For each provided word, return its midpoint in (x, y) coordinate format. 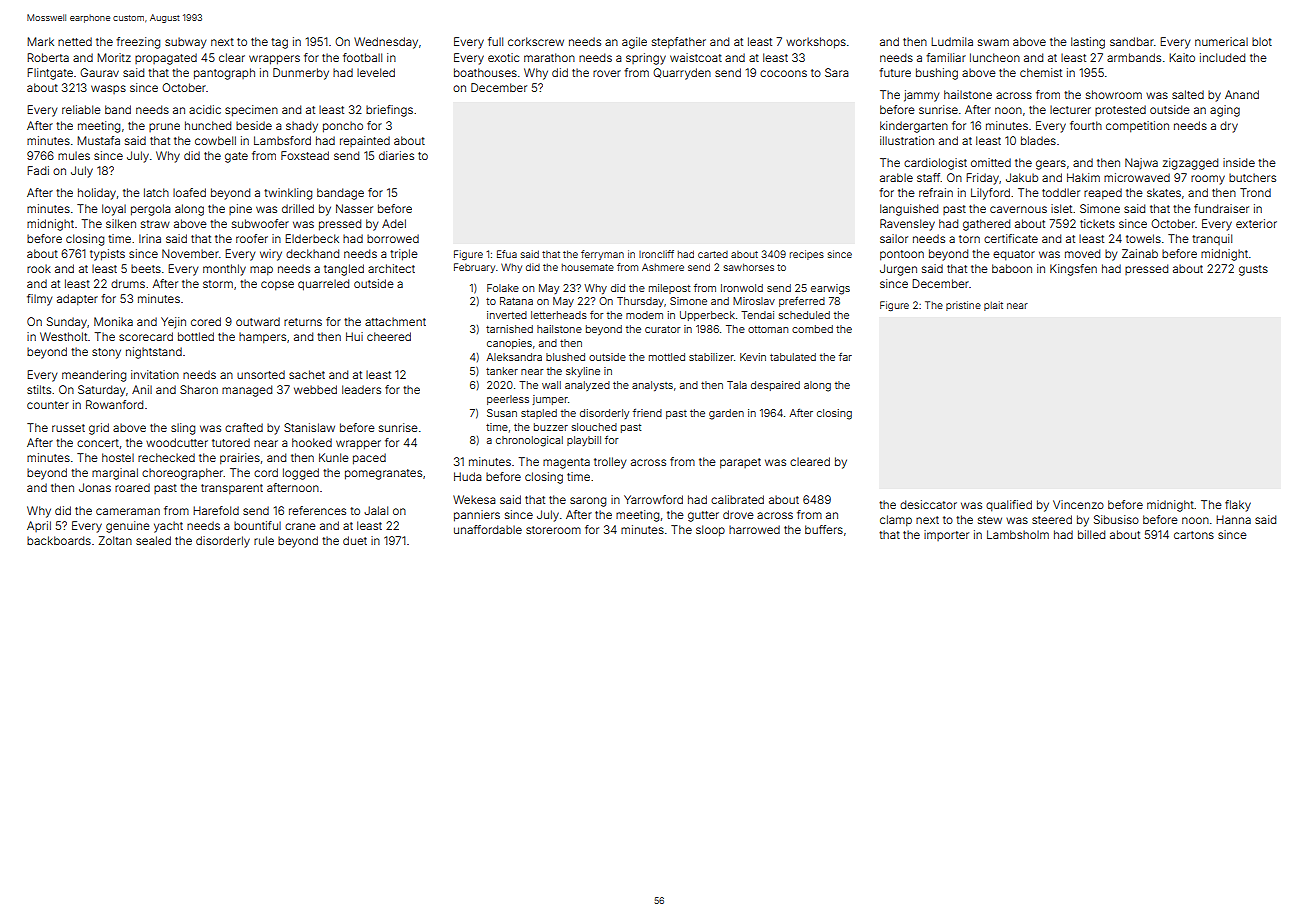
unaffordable (488, 529)
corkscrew (536, 41)
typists (107, 255)
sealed (153, 540)
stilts (39, 389)
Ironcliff (656, 254)
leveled (376, 72)
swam (993, 42)
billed (1091, 534)
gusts (1253, 270)
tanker (502, 371)
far (845, 357)
